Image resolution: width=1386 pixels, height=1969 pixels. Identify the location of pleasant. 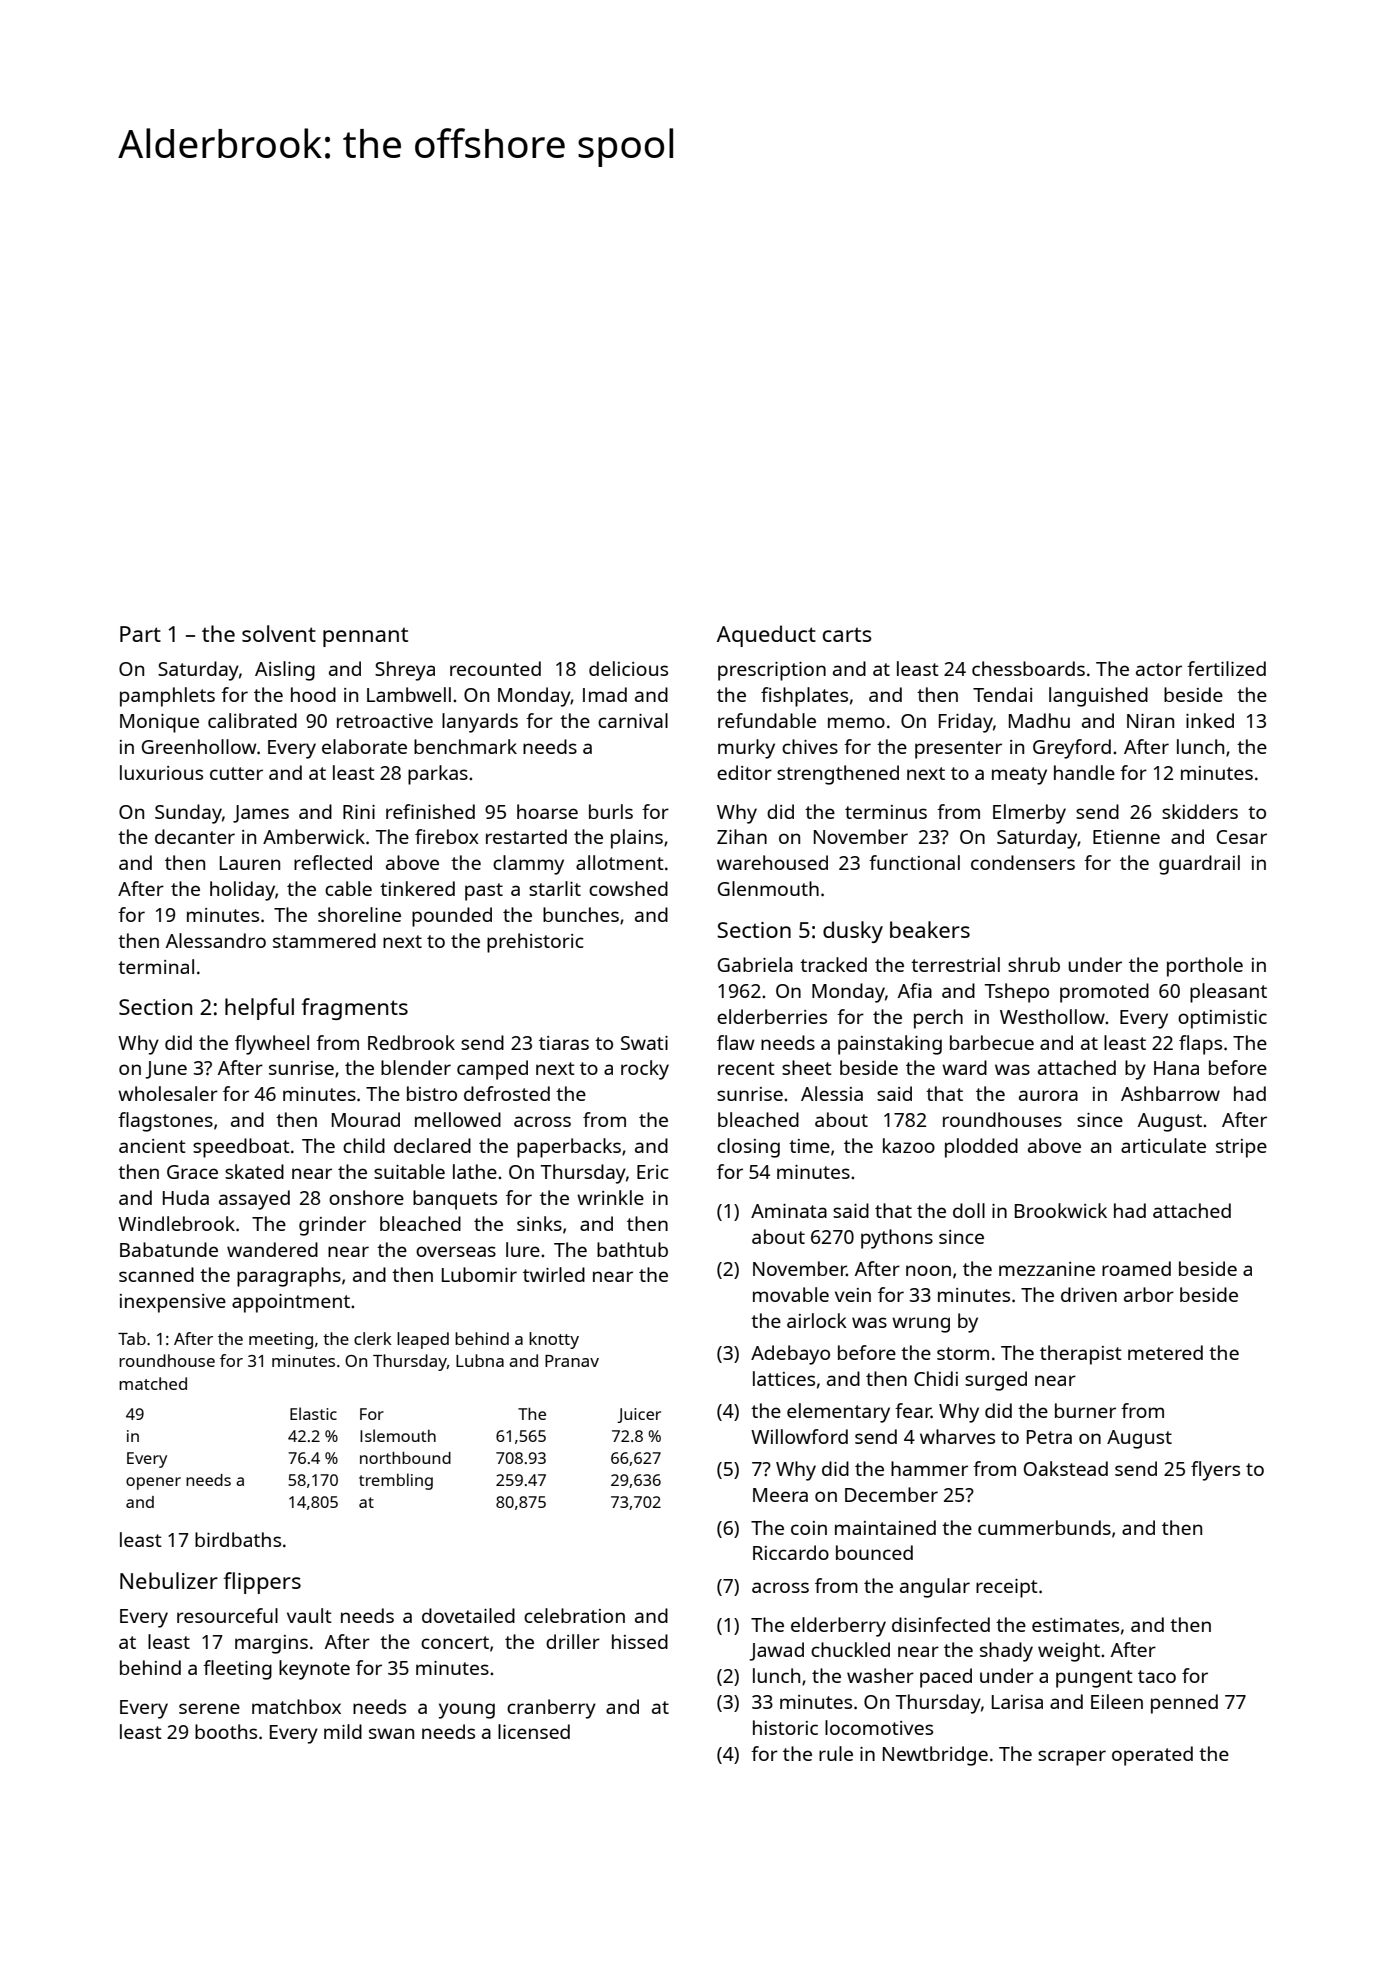
(1228, 993).
